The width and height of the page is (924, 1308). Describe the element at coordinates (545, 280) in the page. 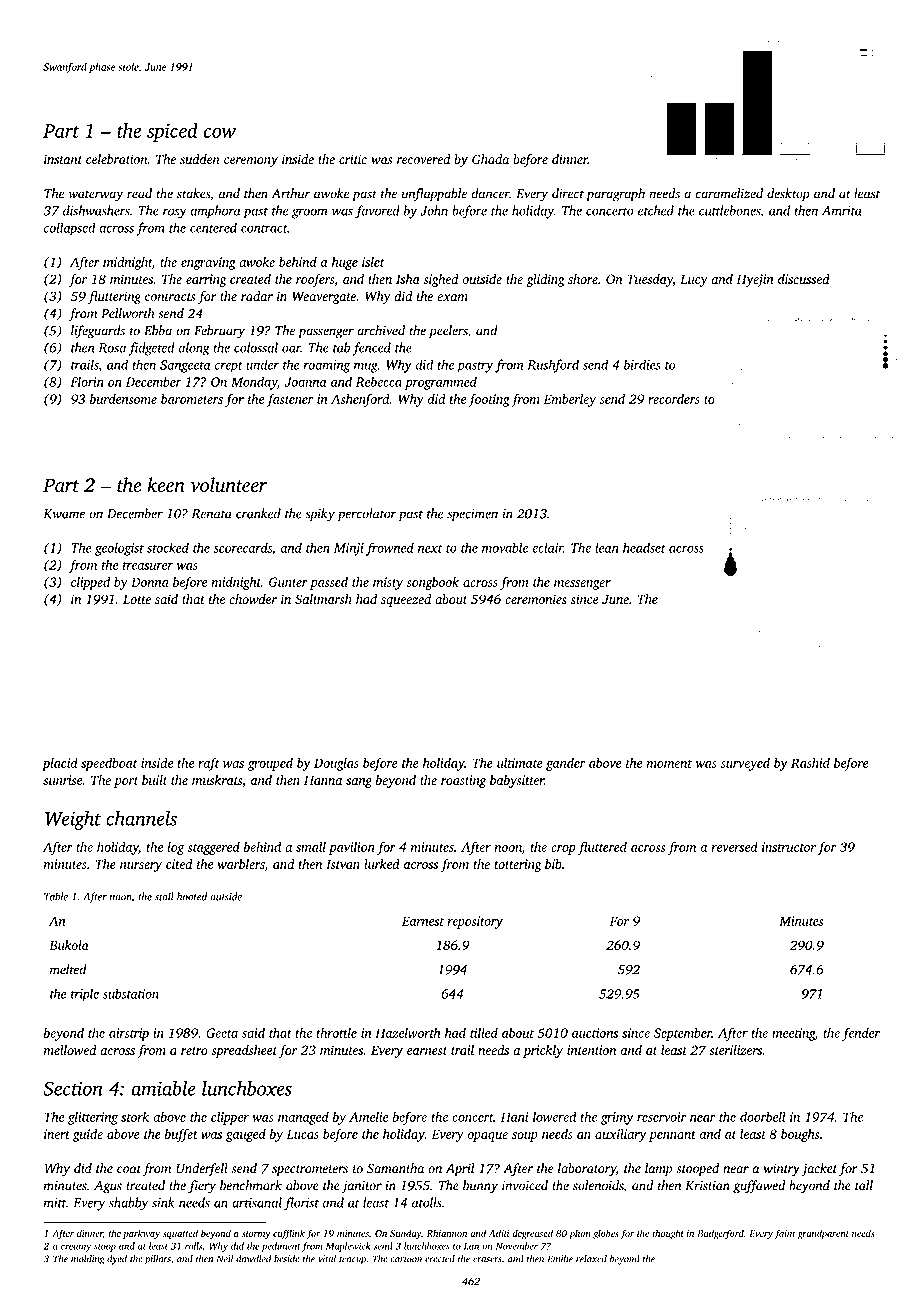

I see `gliding` at that location.
